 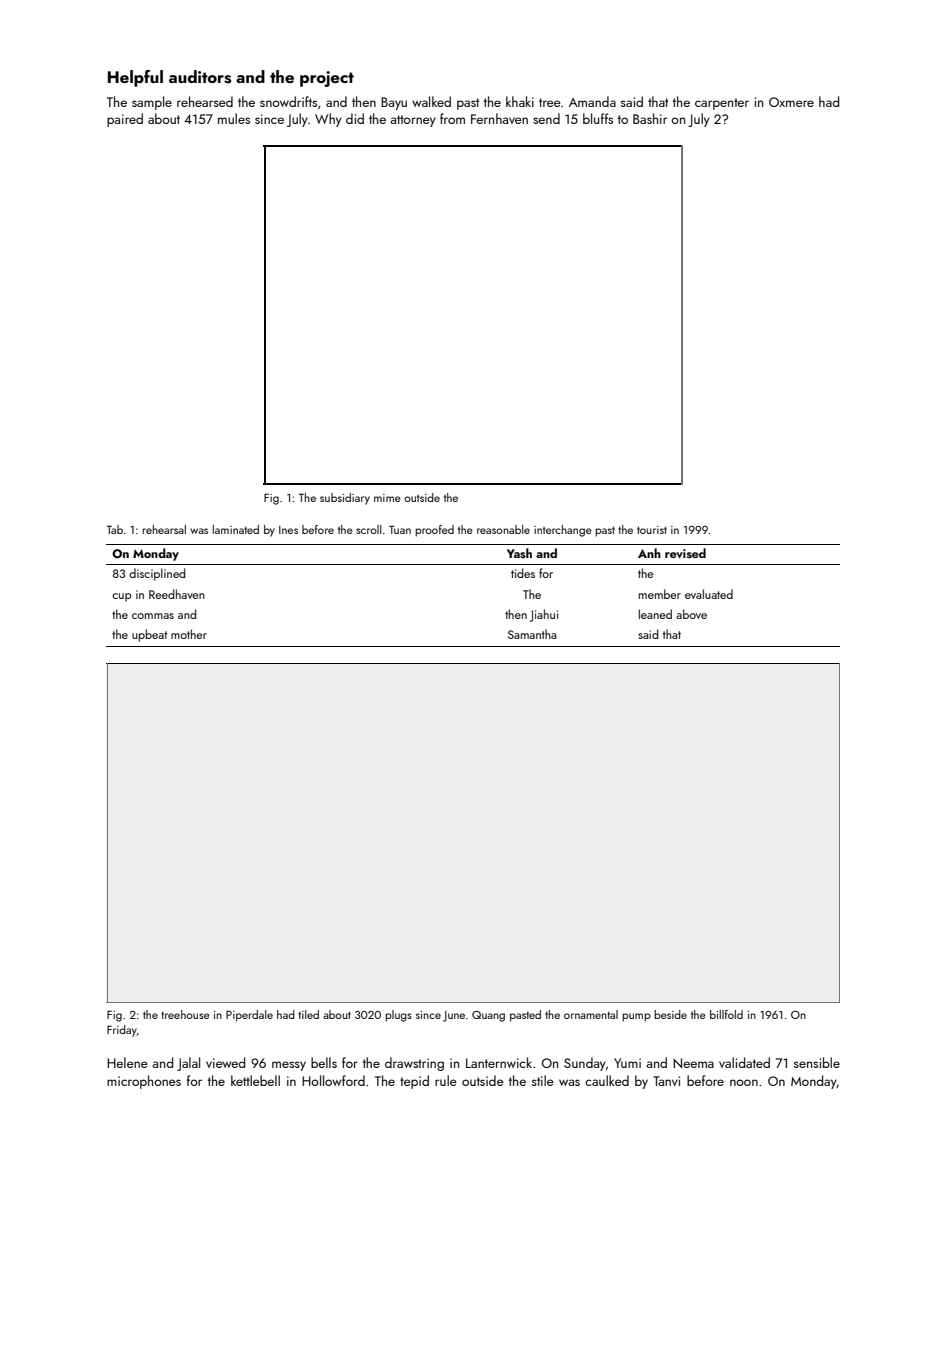 What do you see at coordinates (149, 635) in the page?
I see `upbeat` at bounding box center [149, 635].
